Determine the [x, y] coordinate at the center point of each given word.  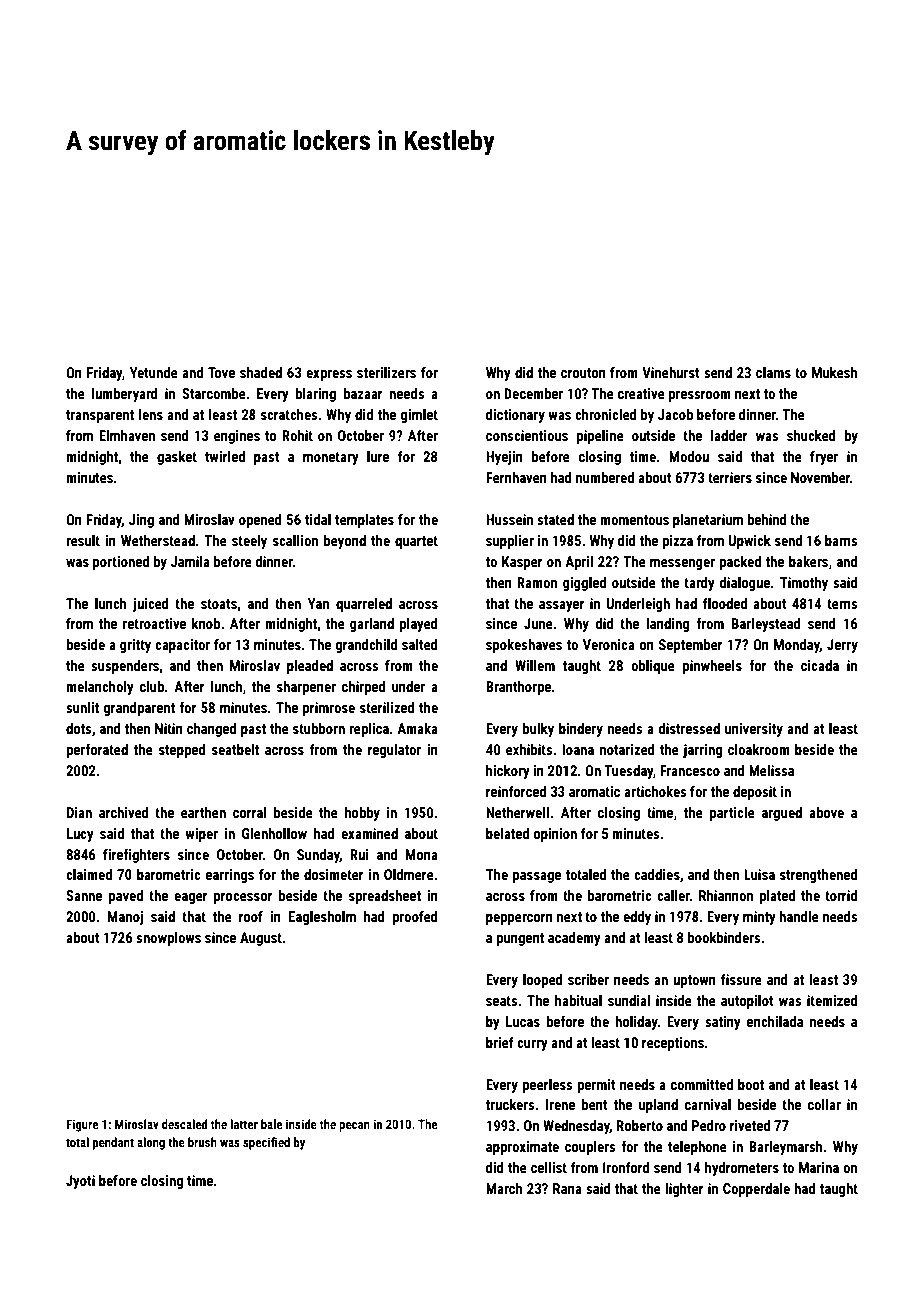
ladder [729, 435]
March [504, 1188]
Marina [819, 1167]
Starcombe [214, 393]
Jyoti [80, 1182]
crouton [583, 373]
